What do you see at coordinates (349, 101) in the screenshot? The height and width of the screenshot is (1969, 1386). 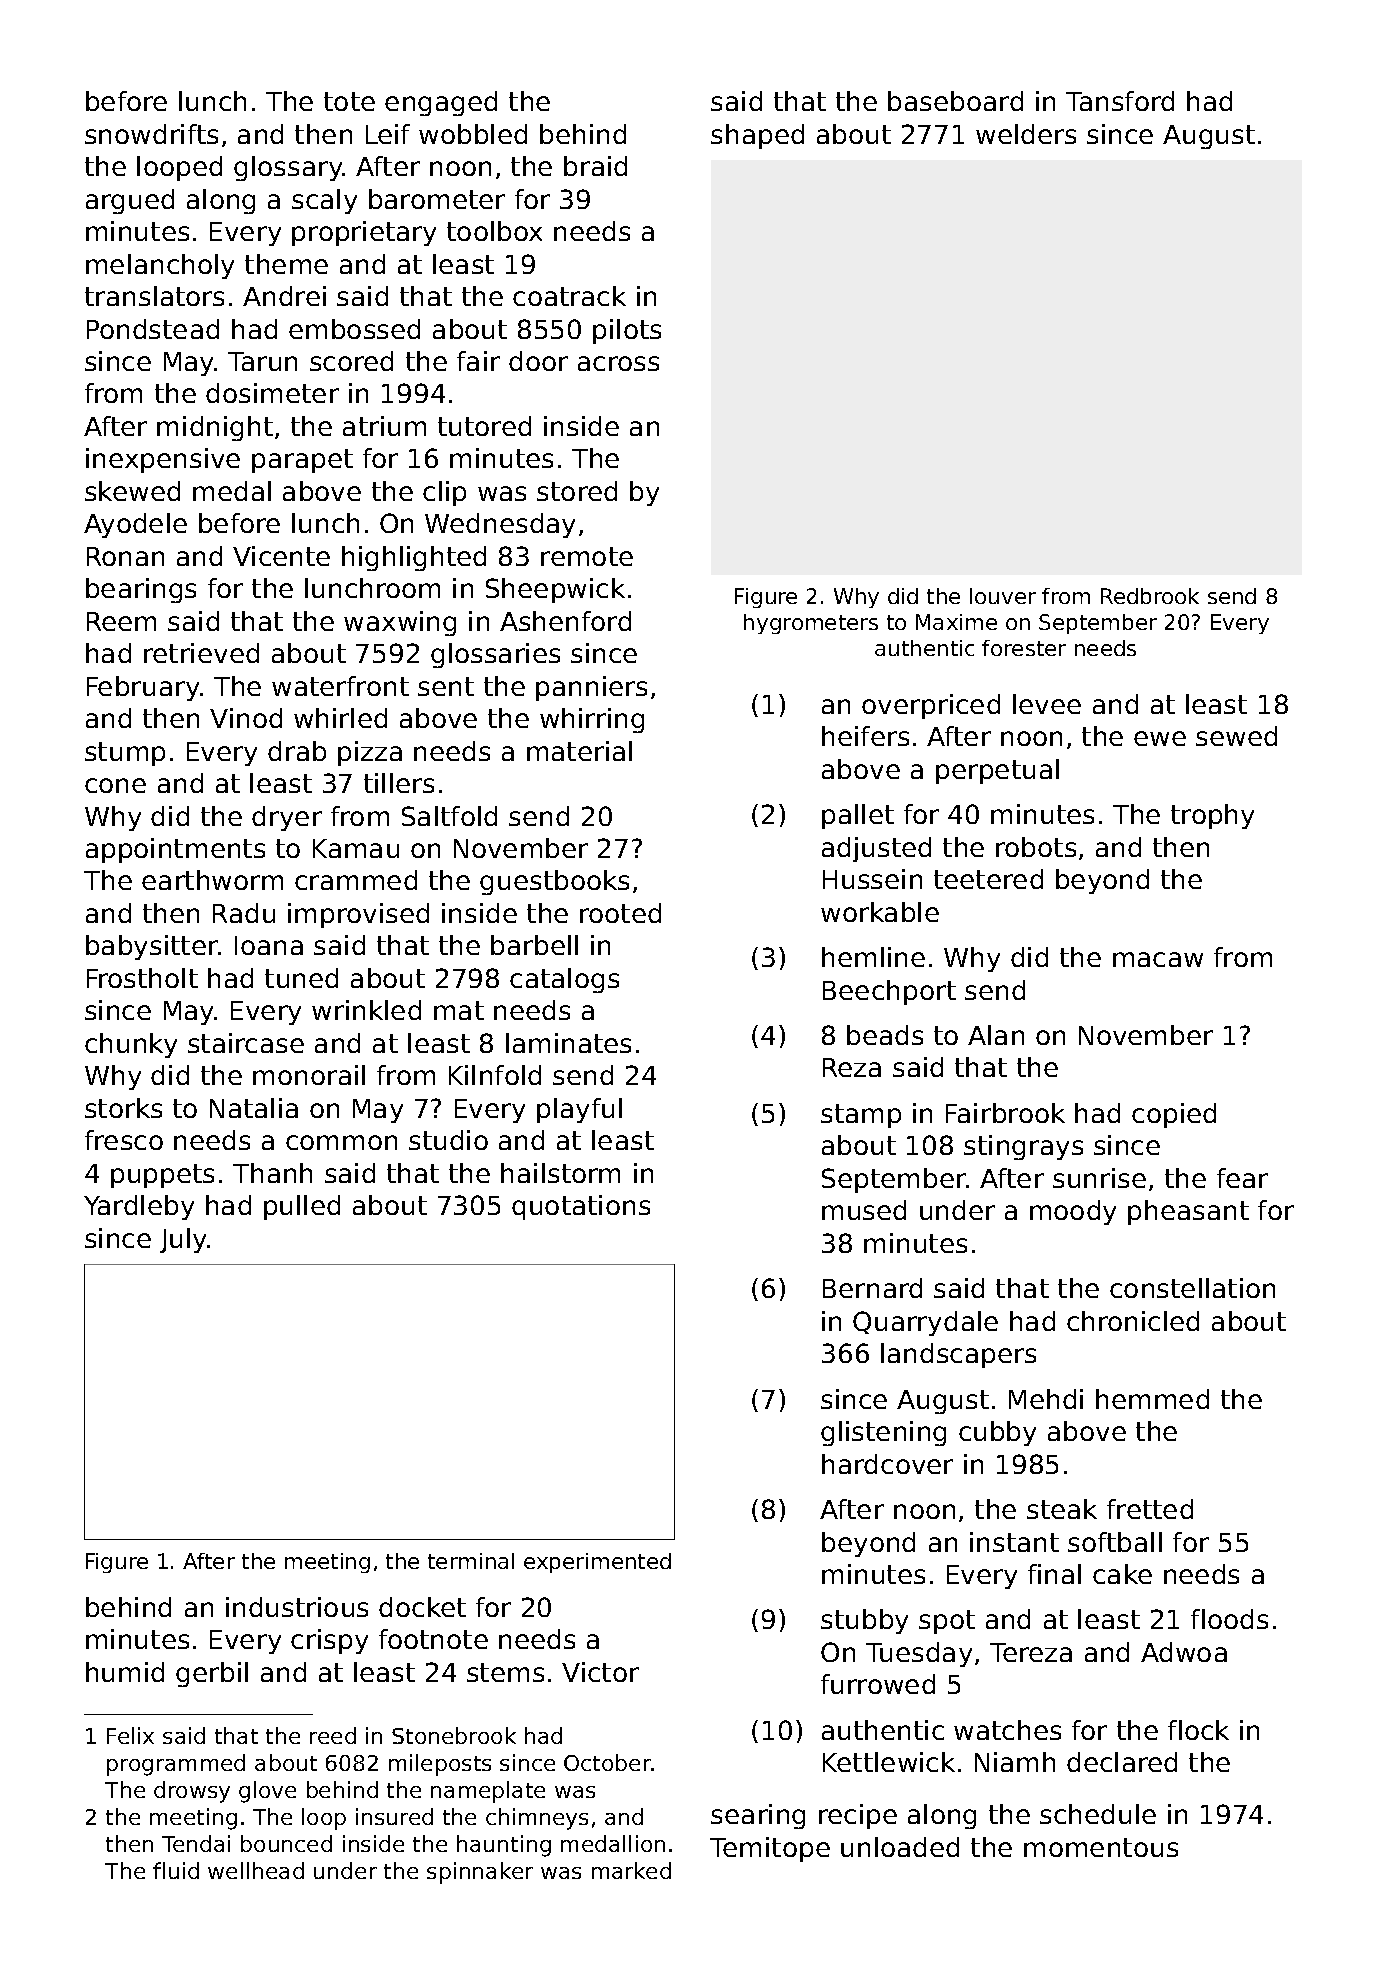 I see `tote` at bounding box center [349, 101].
